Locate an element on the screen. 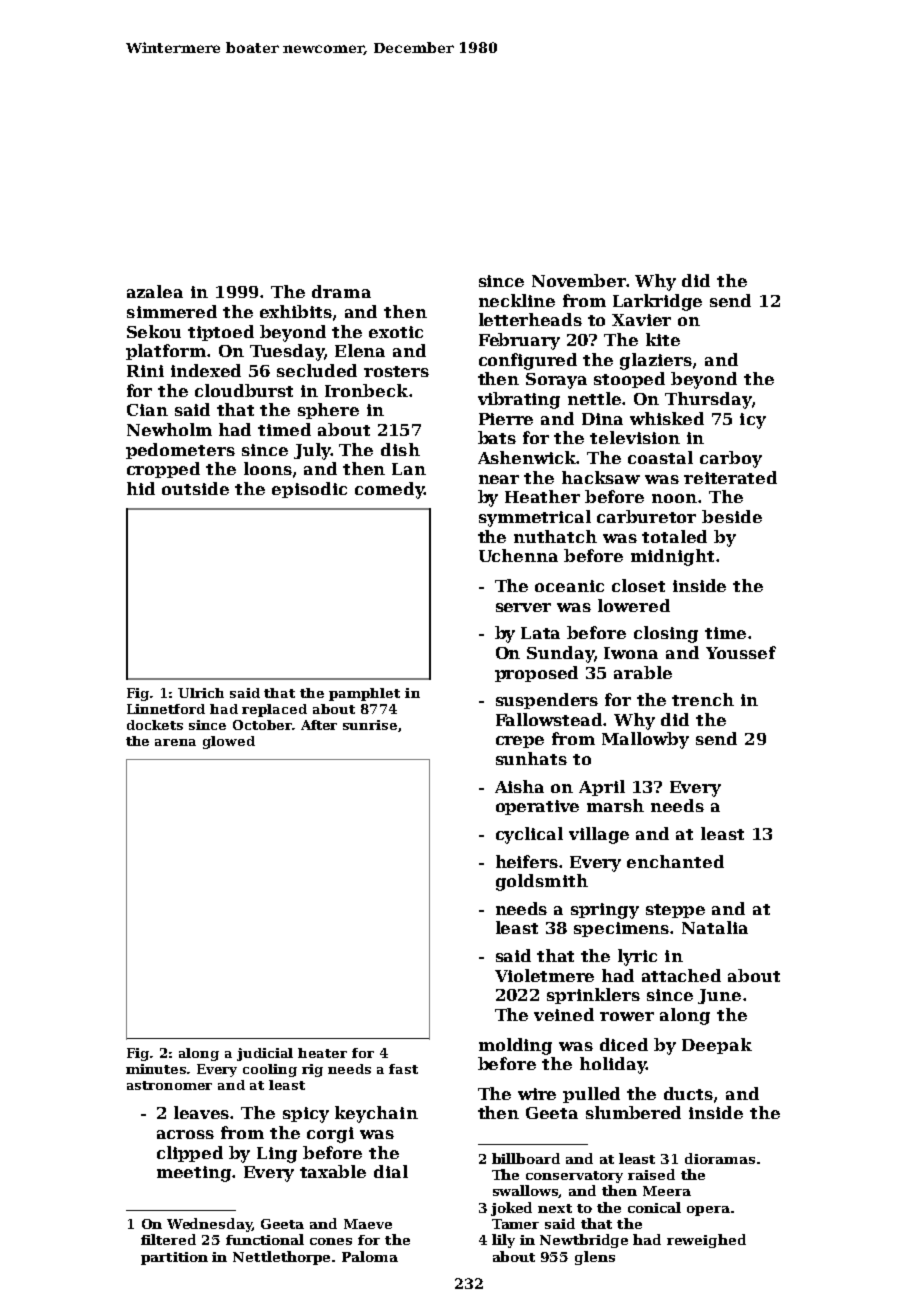 The height and width of the screenshot is (1316, 908). exhibits is located at coordinates (296, 311).
